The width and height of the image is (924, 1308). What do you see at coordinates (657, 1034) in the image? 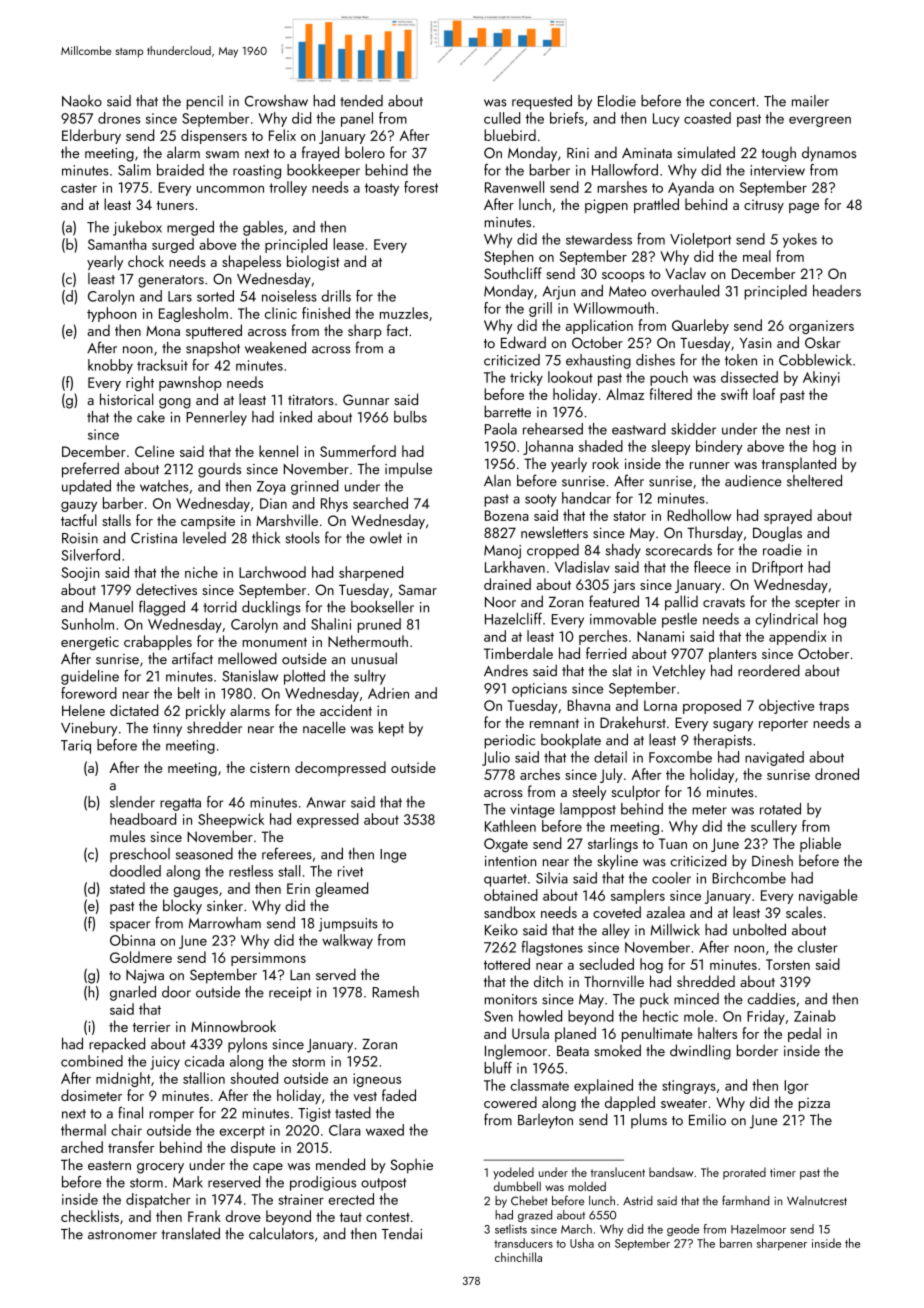
I see `penultimate` at bounding box center [657, 1034].
